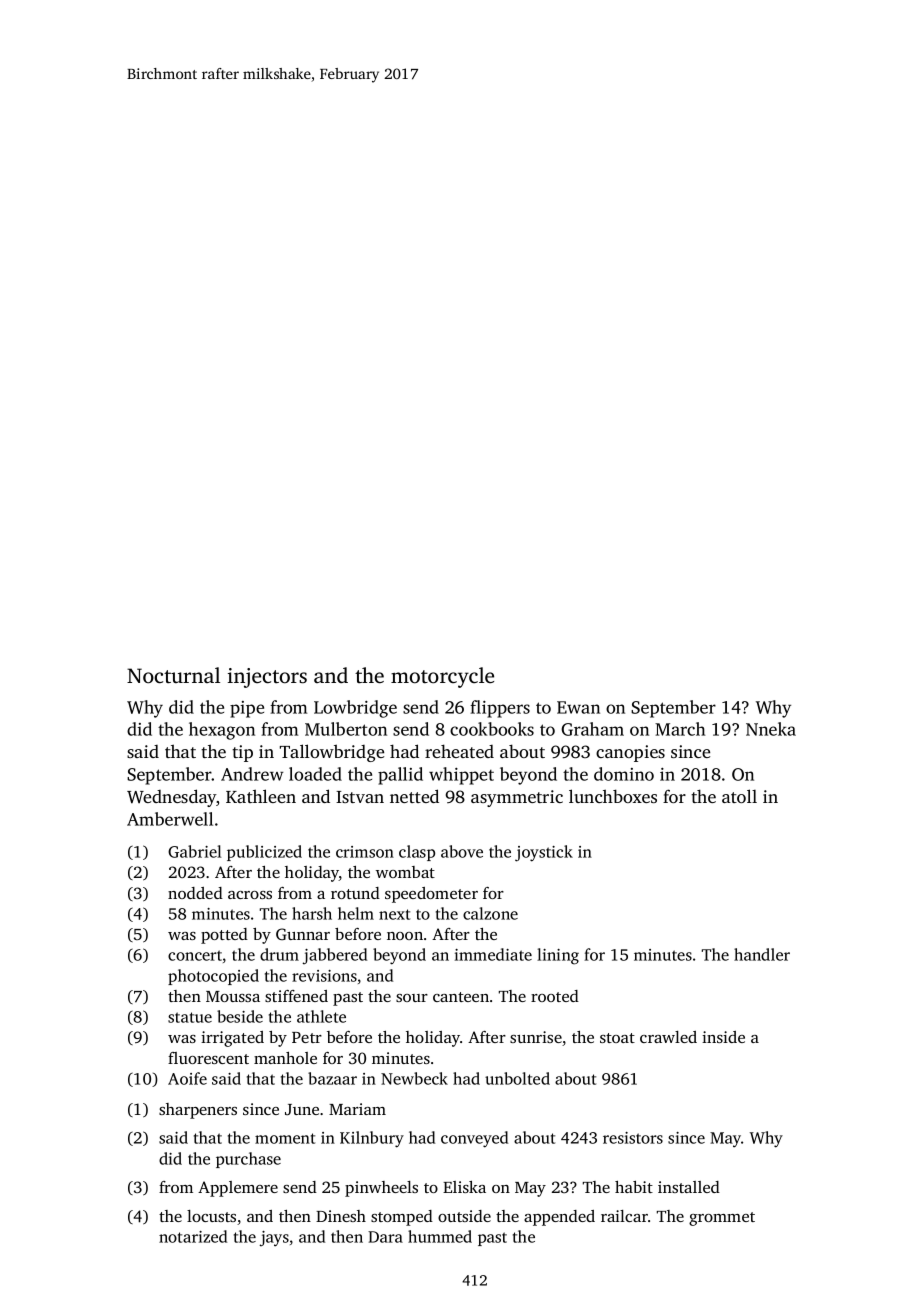  Describe the element at coordinates (267, 678) in the document. I see `injectors` at that location.
